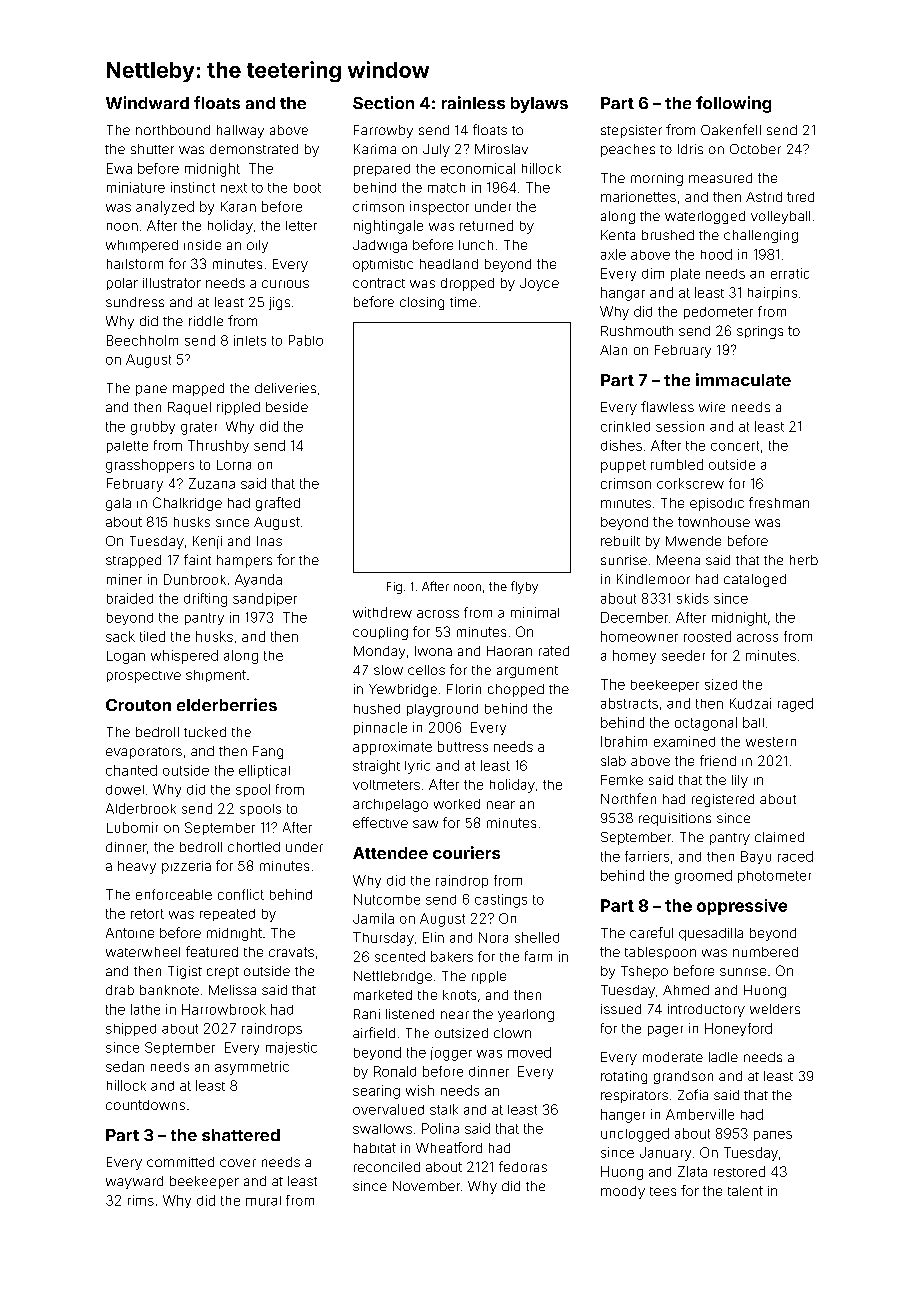 This screenshot has width=924, height=1308. I want to click on illustrator, so click(172, 283).
